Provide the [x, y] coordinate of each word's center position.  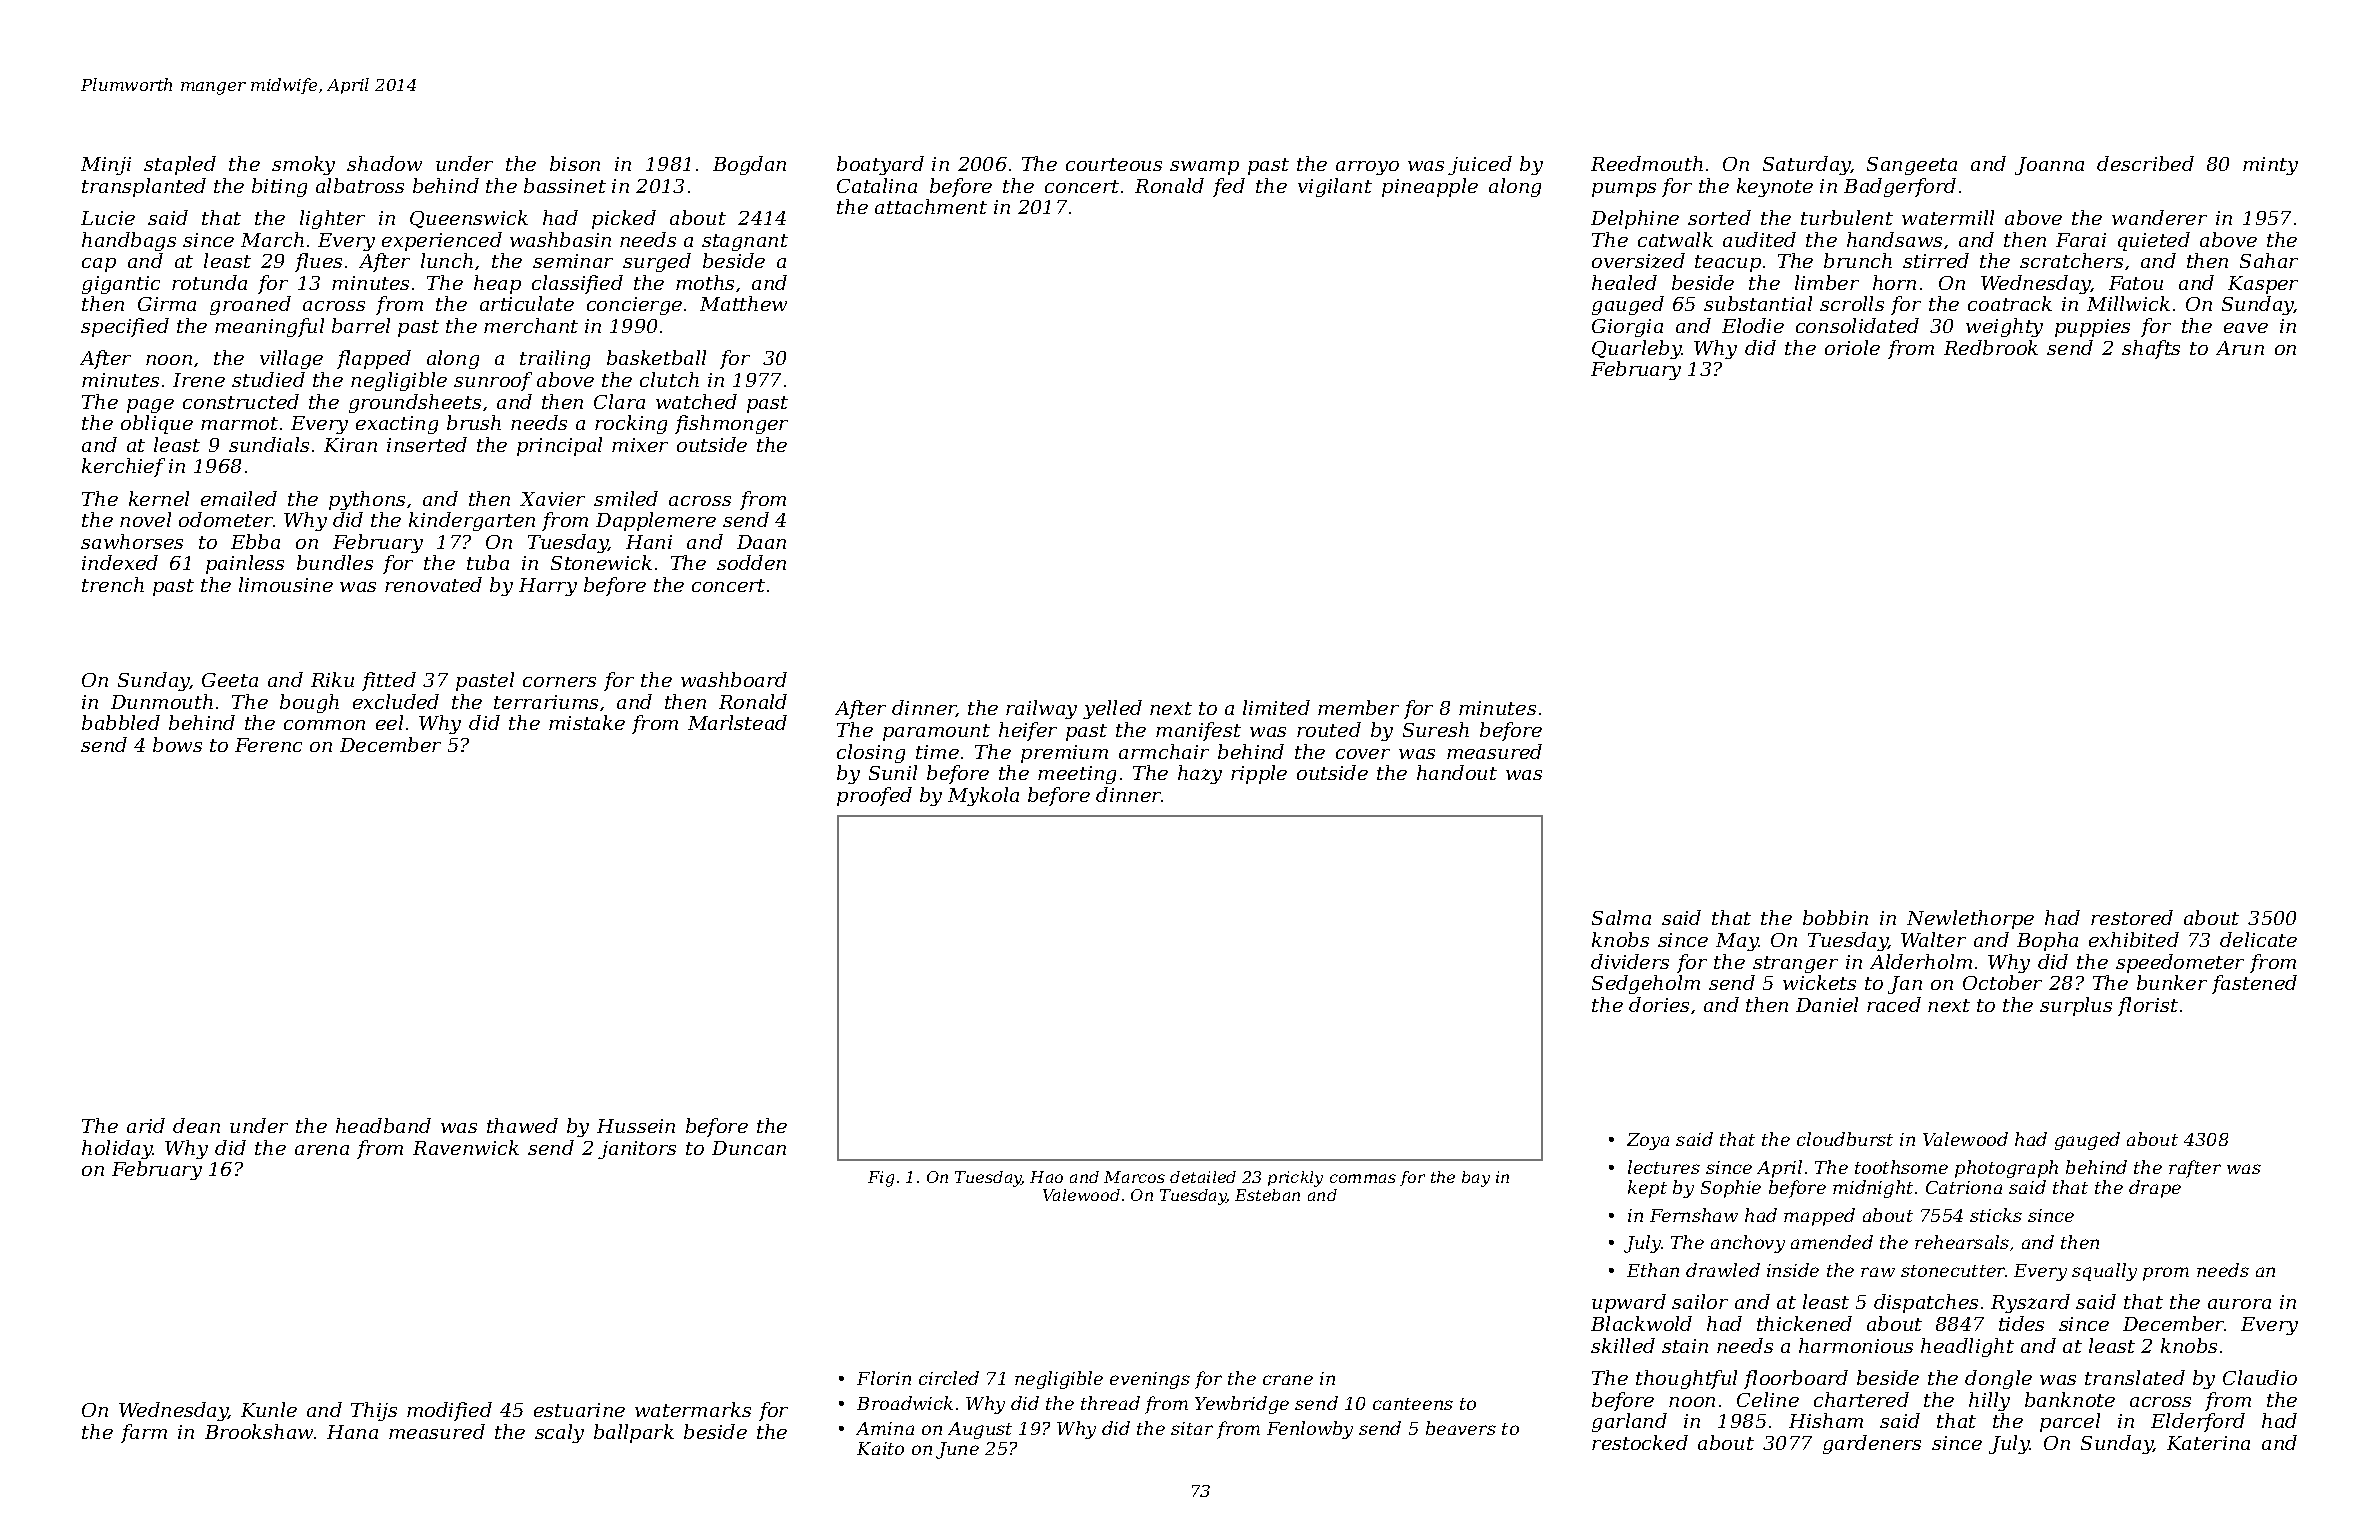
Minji [106, 166]
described [2145, 163]
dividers [1630, 961]
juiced [1480, 165]
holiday [117, 1149]
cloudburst [1845, 1139]
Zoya [1648, 1141]
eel [389, 722]
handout [1457, 772]
